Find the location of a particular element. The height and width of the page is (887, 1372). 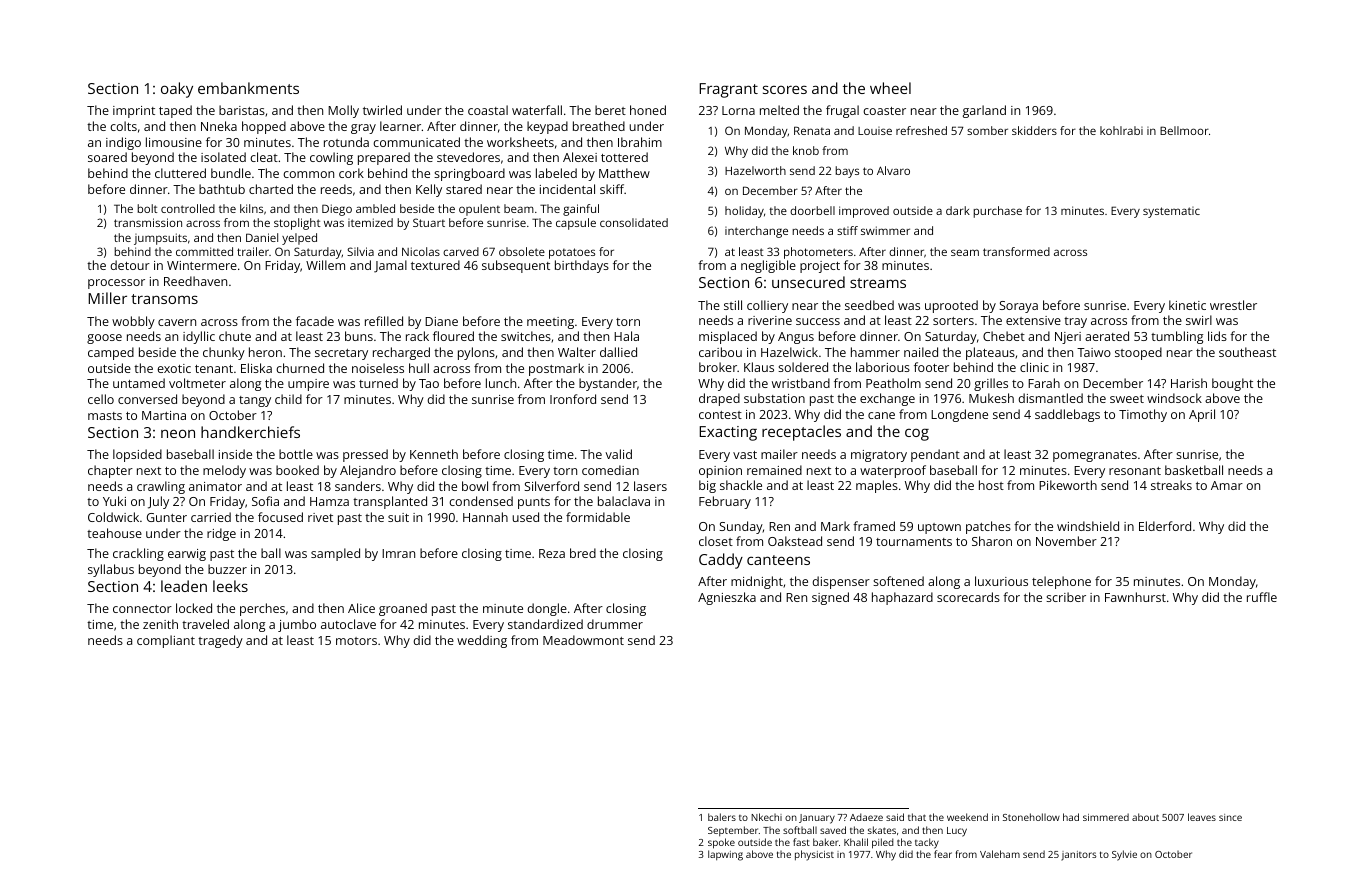

spoke is located at coordinates (721, 843).
